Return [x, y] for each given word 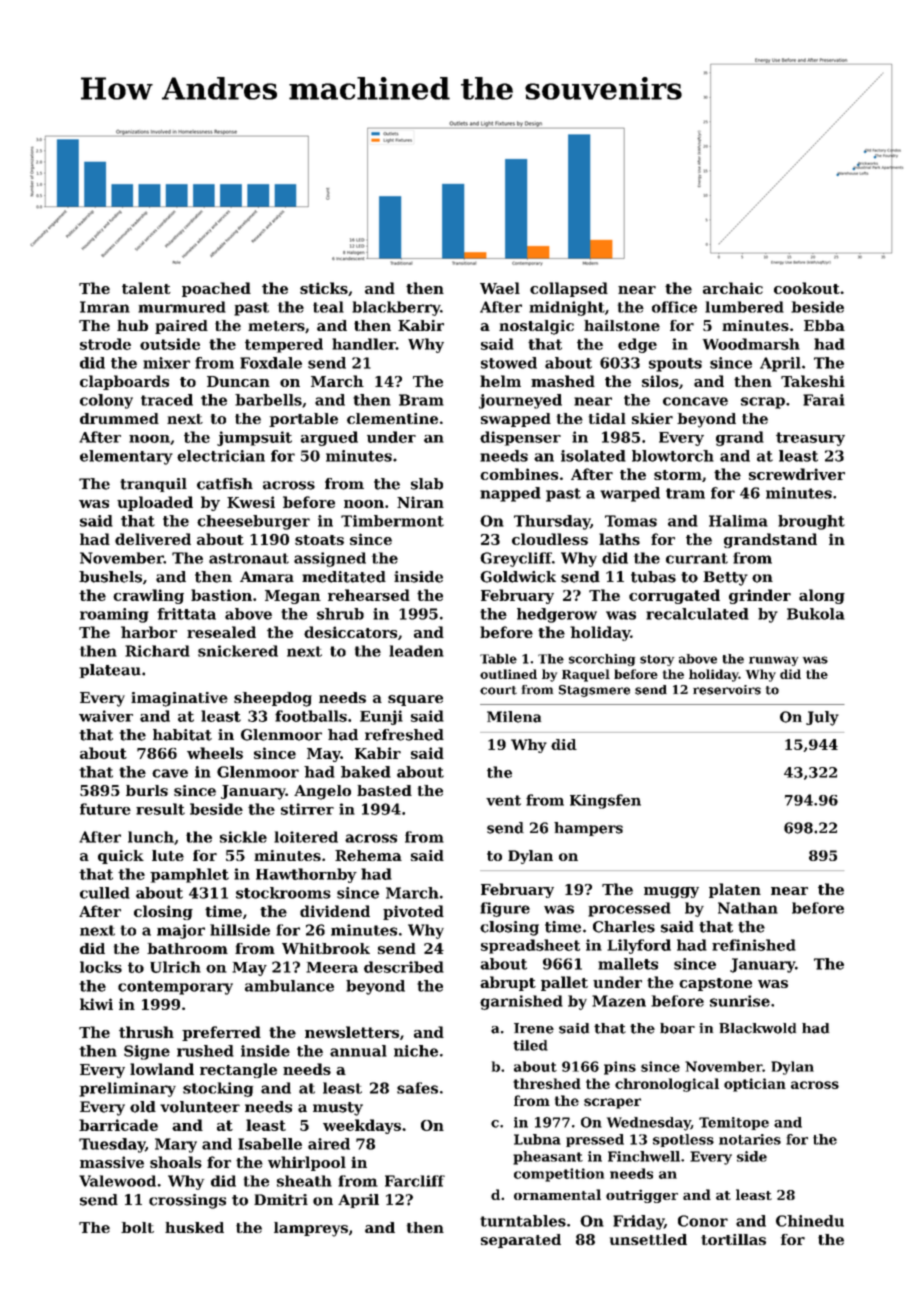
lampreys [311, 1229]
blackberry [396, 308]
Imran [105, 307]
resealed [221, 632]
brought [811, 522]
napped [510, 494]
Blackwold [757, 1028]
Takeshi [813, 381]
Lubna [537, 1139]
